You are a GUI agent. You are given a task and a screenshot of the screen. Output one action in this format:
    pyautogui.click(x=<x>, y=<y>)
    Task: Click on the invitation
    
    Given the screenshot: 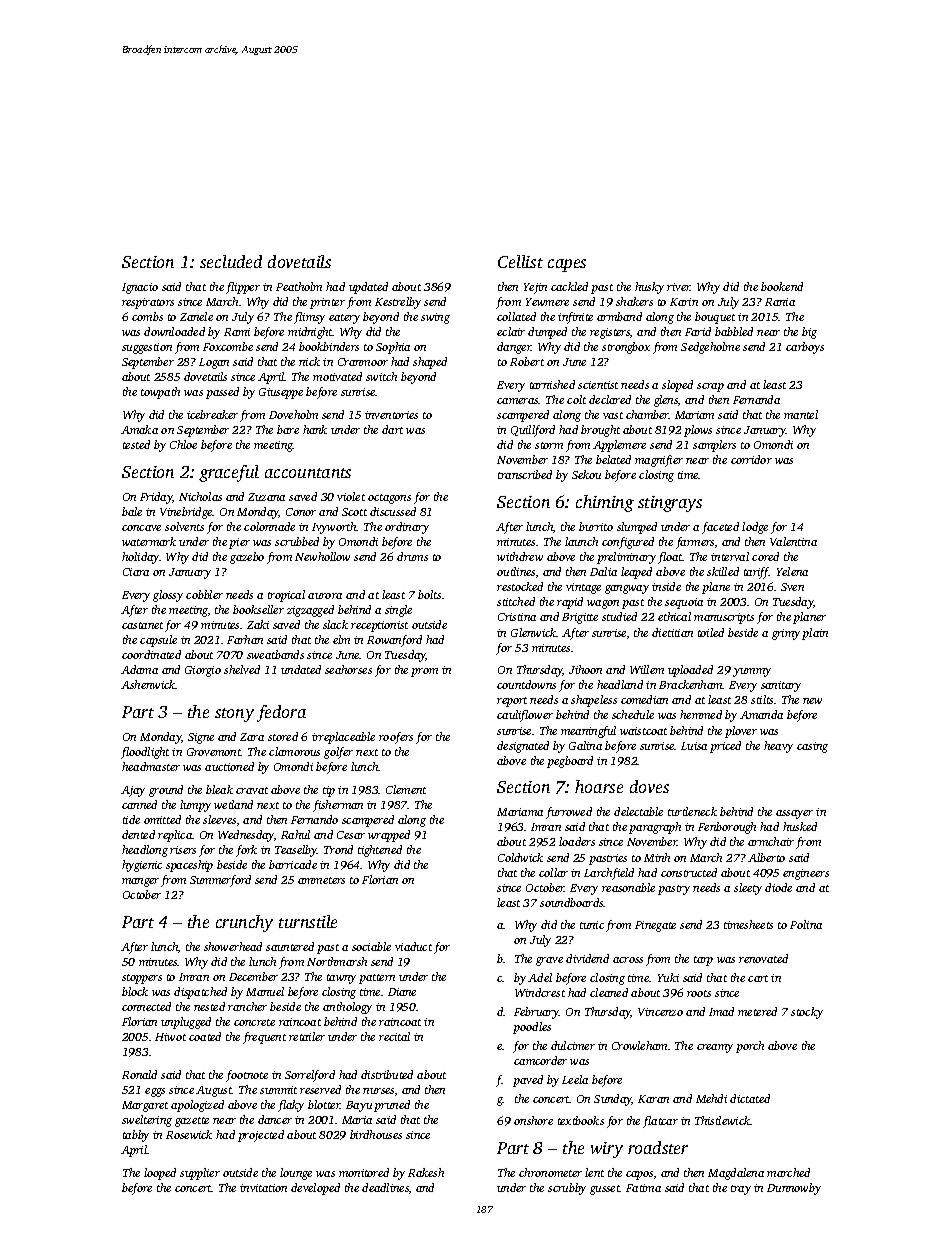 What is the action you would take?
    pyautogui.click(x=263, y=1188)
